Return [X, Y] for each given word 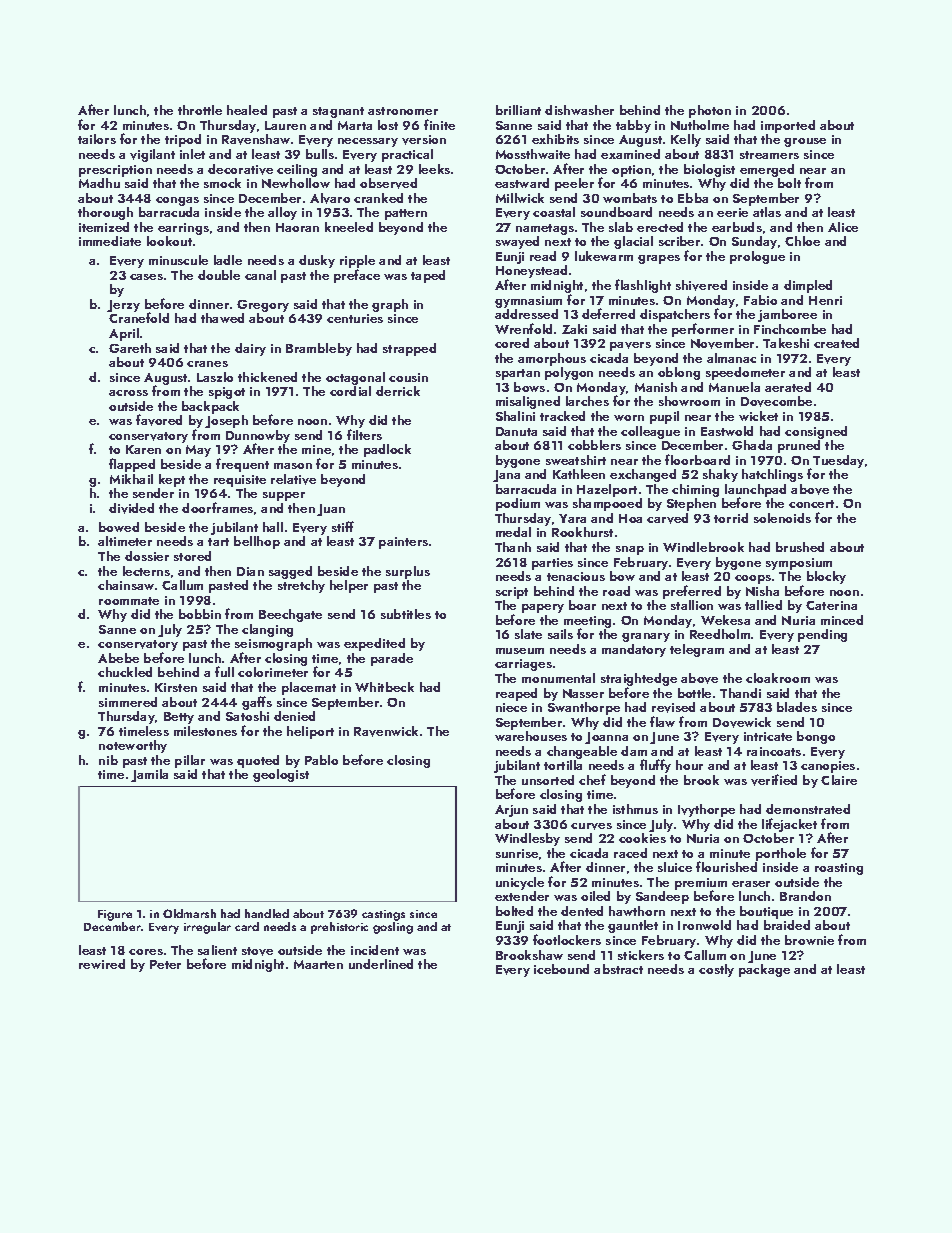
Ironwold [704, 925]
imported [788, 126]
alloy [282, 213]
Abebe [118, 658]
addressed [526, 314]
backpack [210, 407]
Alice [843, 227]
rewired [102, 964]
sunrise [517, 853]
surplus [408, 572]
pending [822, 635]
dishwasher [579, 110]
